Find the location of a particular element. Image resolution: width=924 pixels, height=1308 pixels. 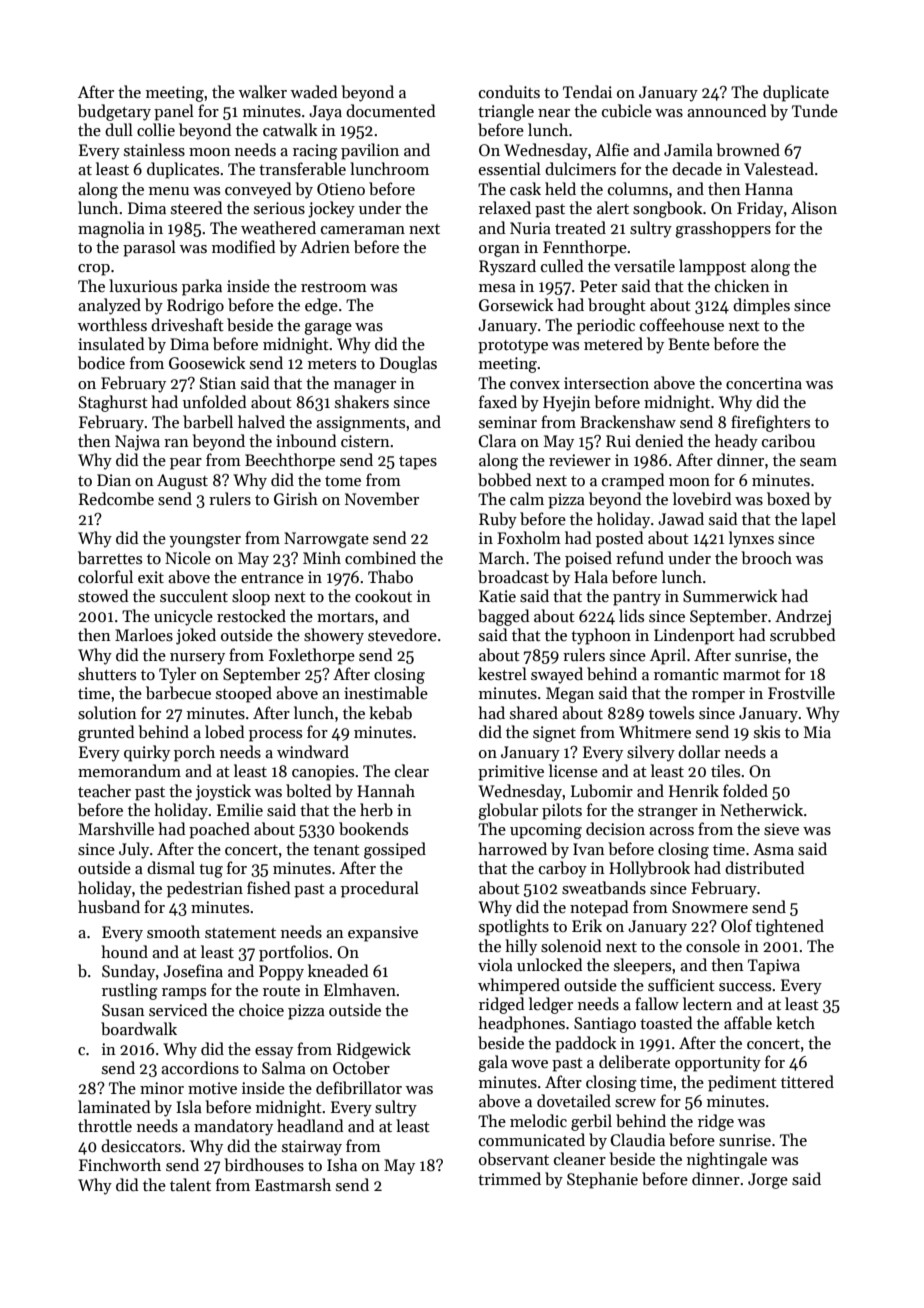

shared is located at coordinates (534, 712).
